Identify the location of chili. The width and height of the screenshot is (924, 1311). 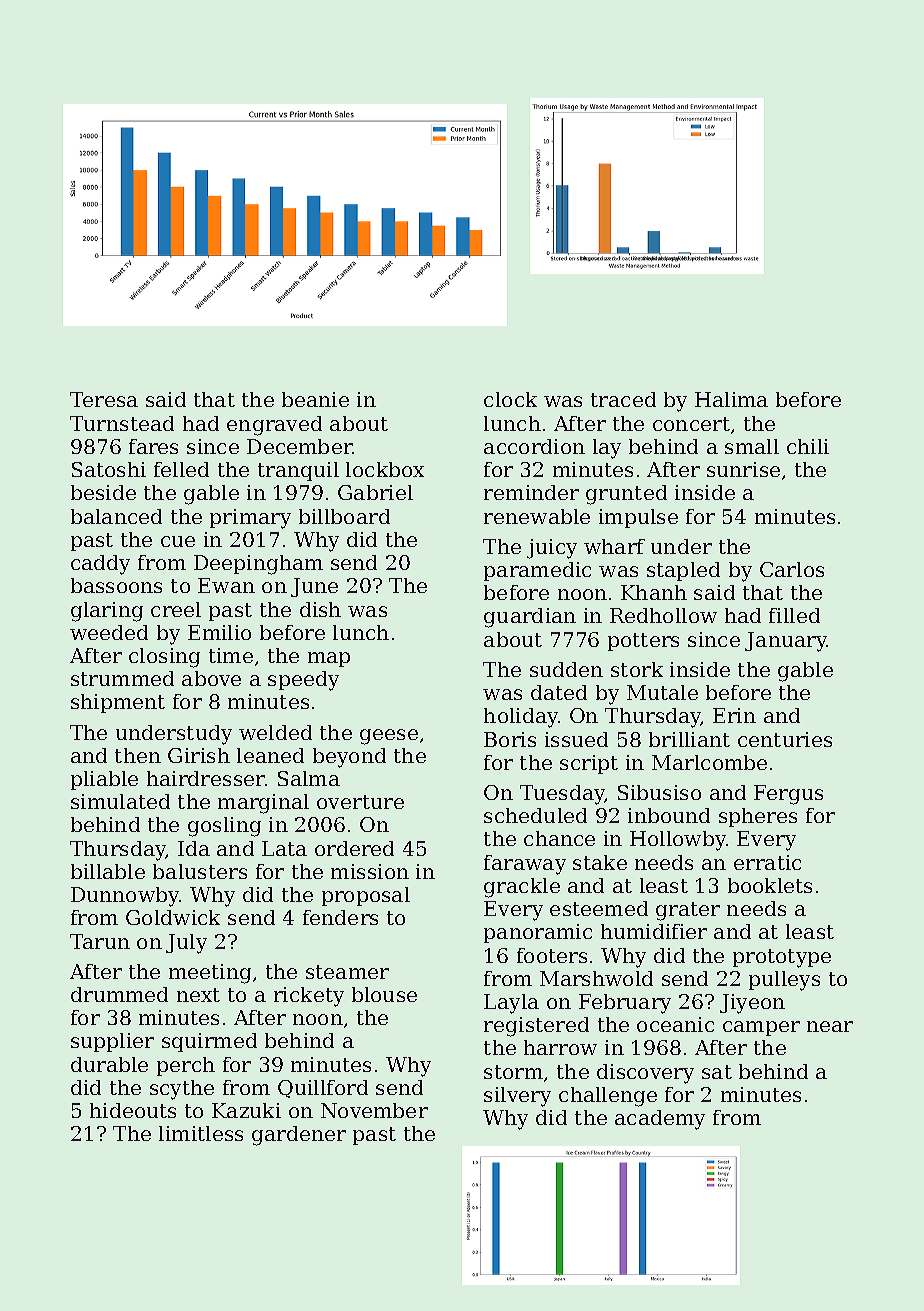
(808, 446).
